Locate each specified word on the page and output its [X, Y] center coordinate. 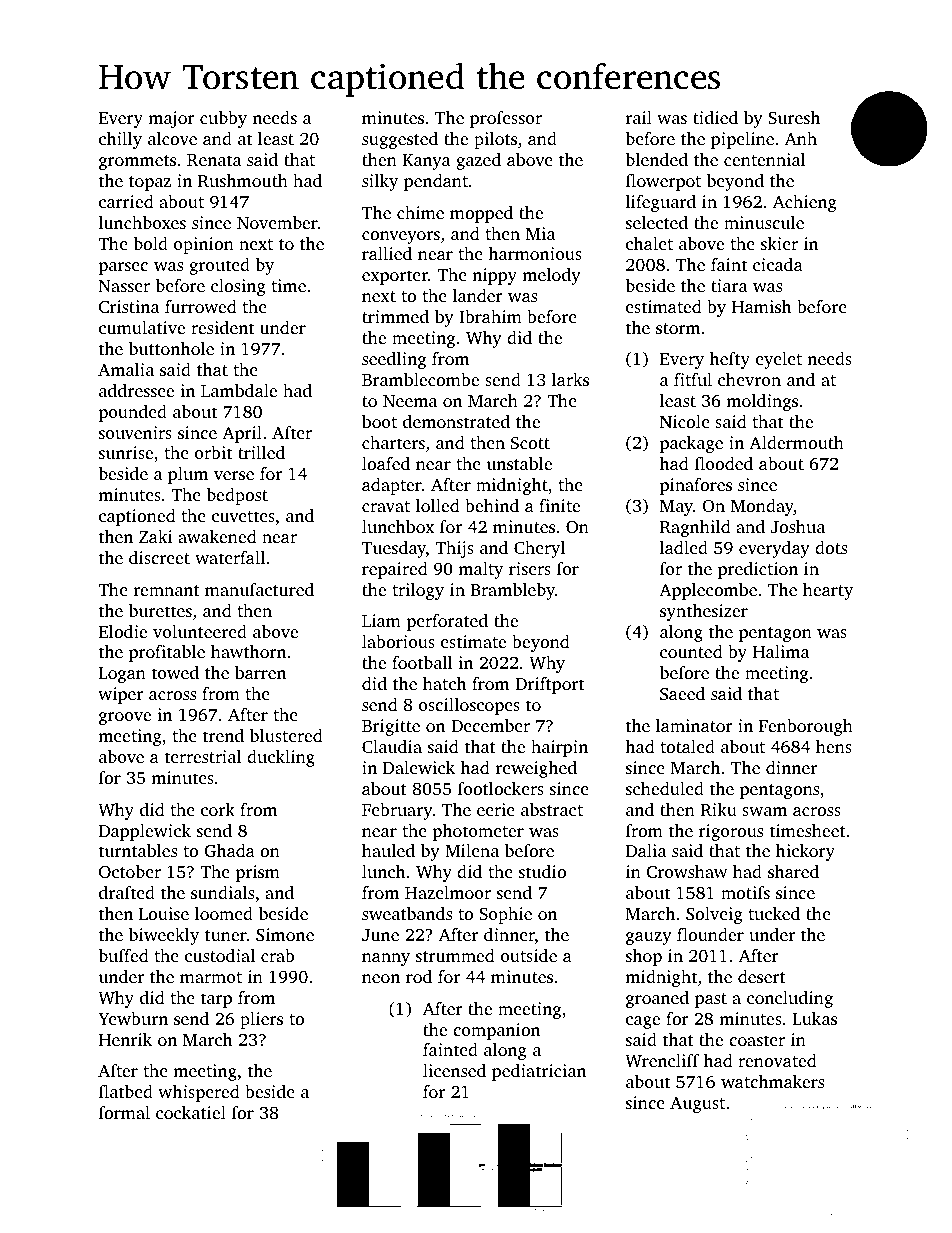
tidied [715, 117]
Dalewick [419, 767]
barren [260, 672]
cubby [223, 119]
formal [124, 1112]
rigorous [731, 832]
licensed [454, 1070]
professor [506, 119]
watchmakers [772, 1081]
